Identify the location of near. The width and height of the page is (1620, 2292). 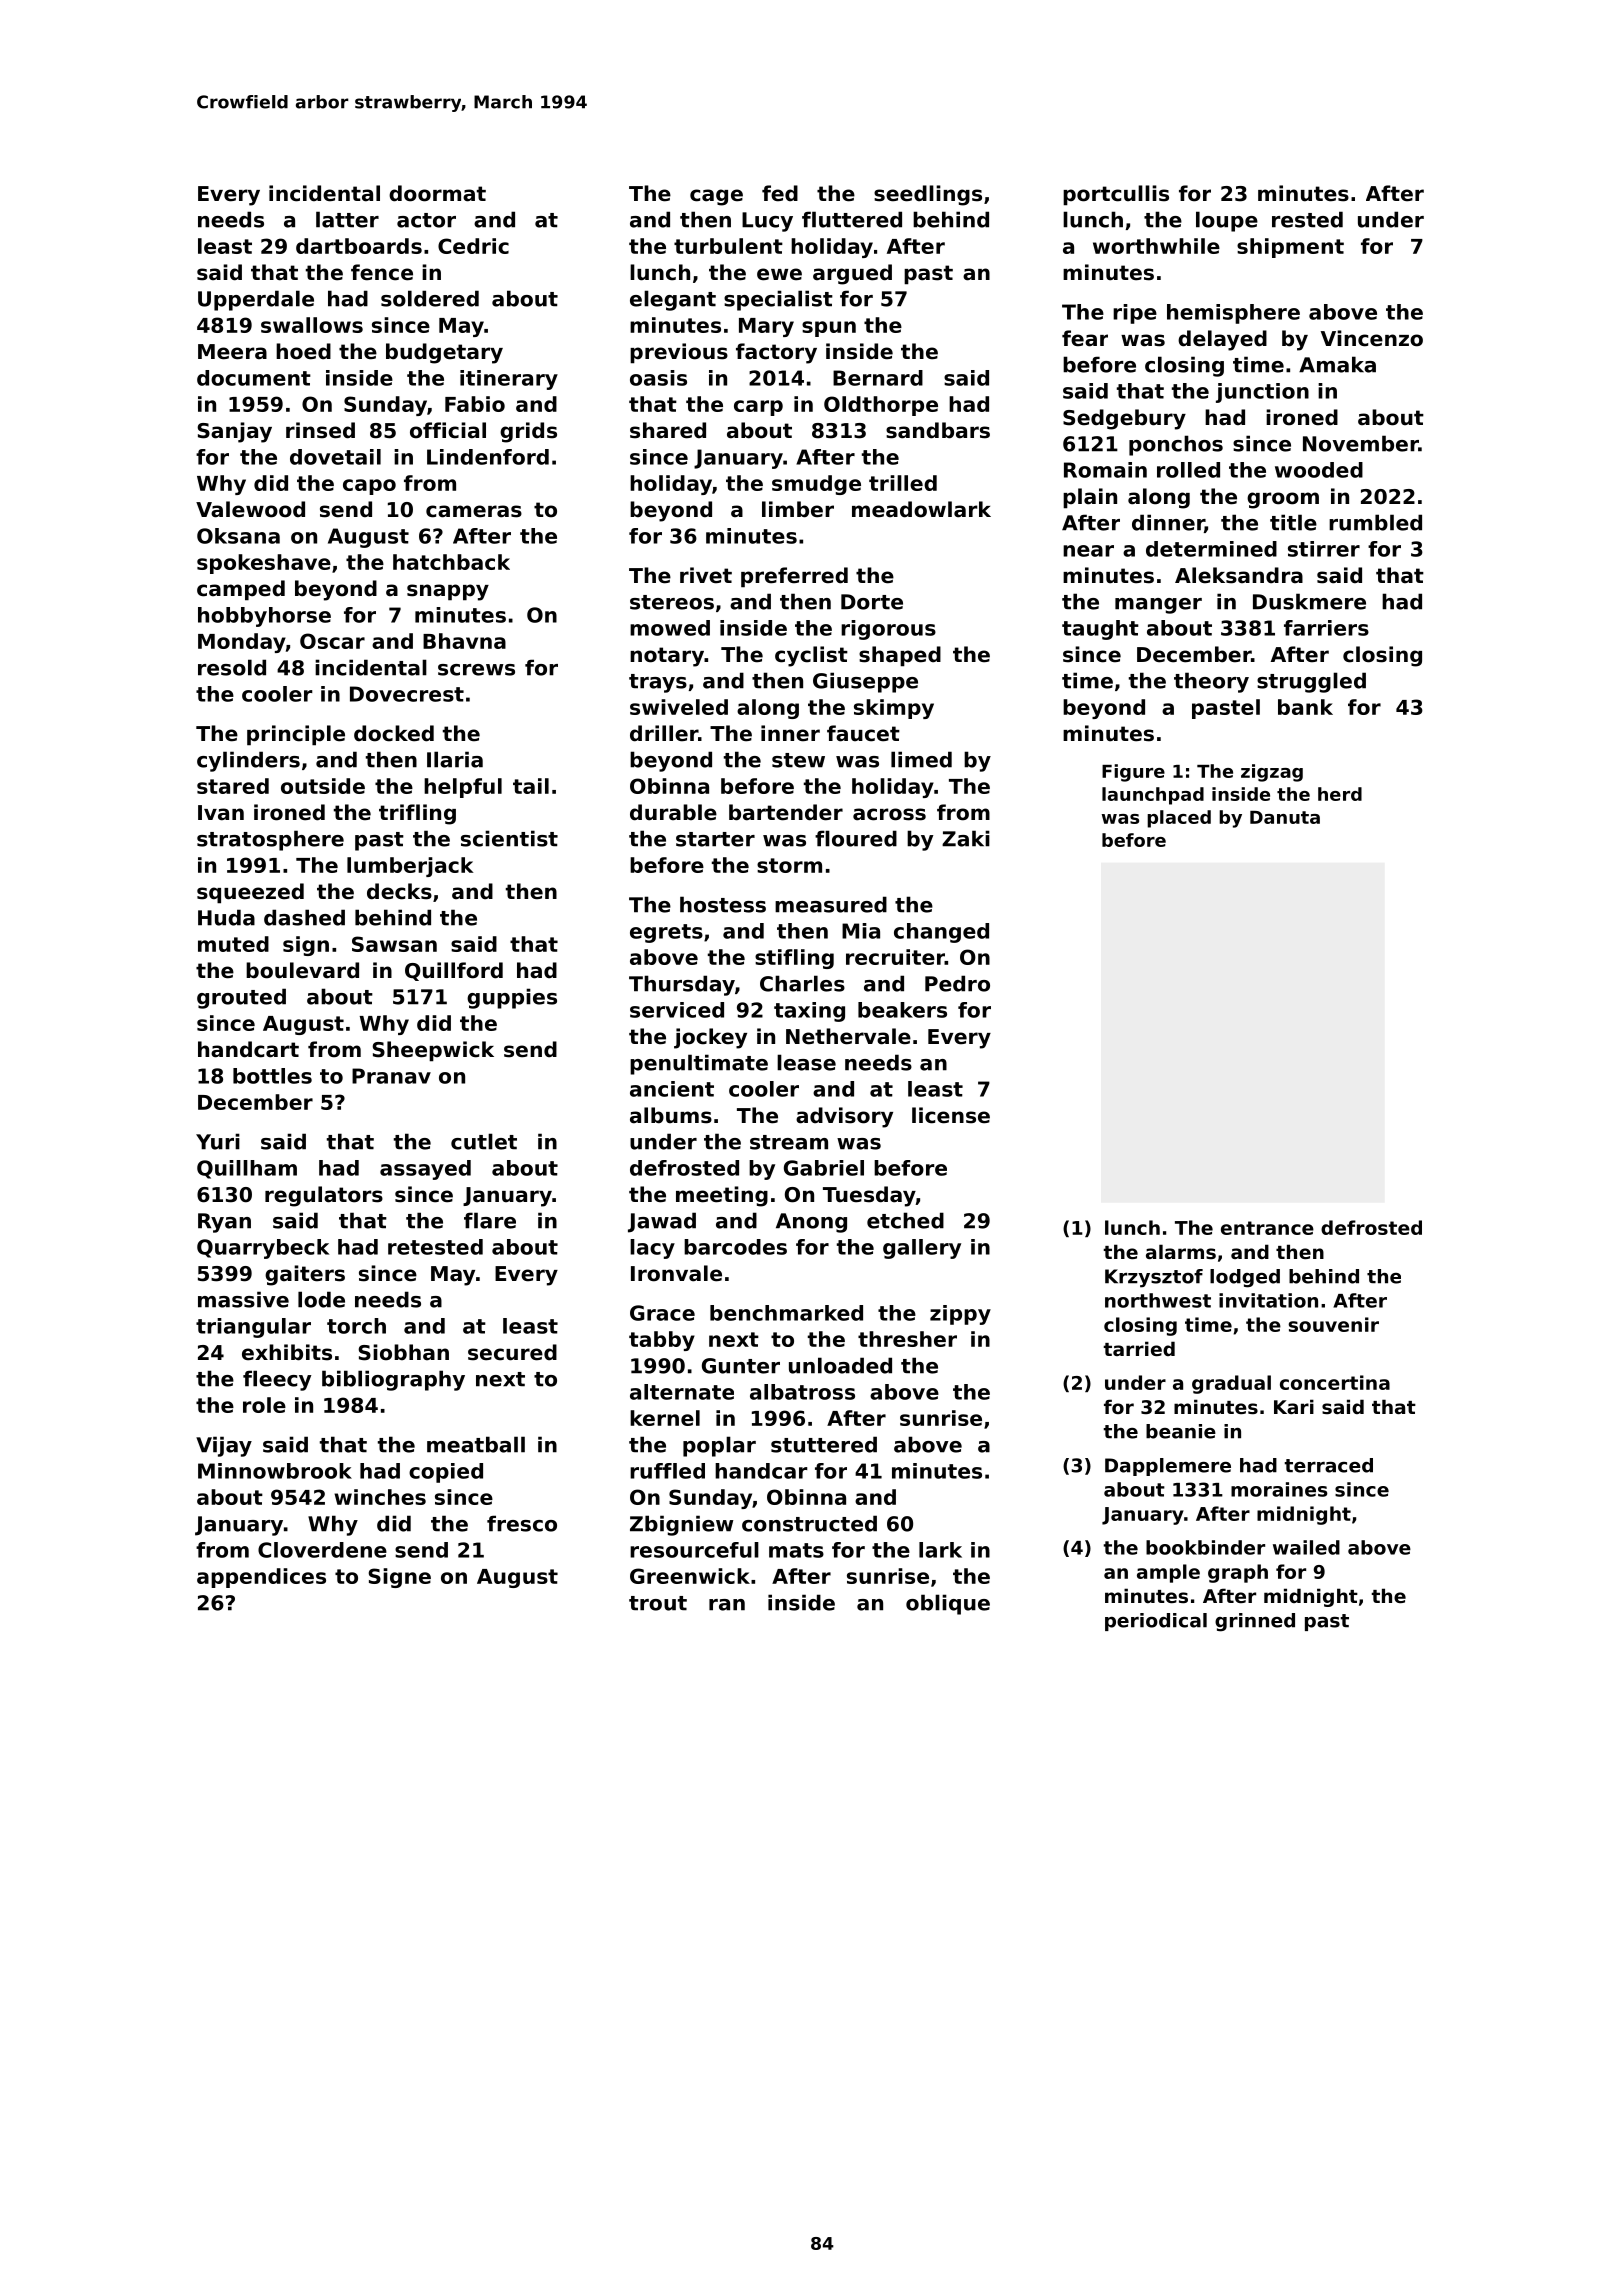
(1088, 551).
